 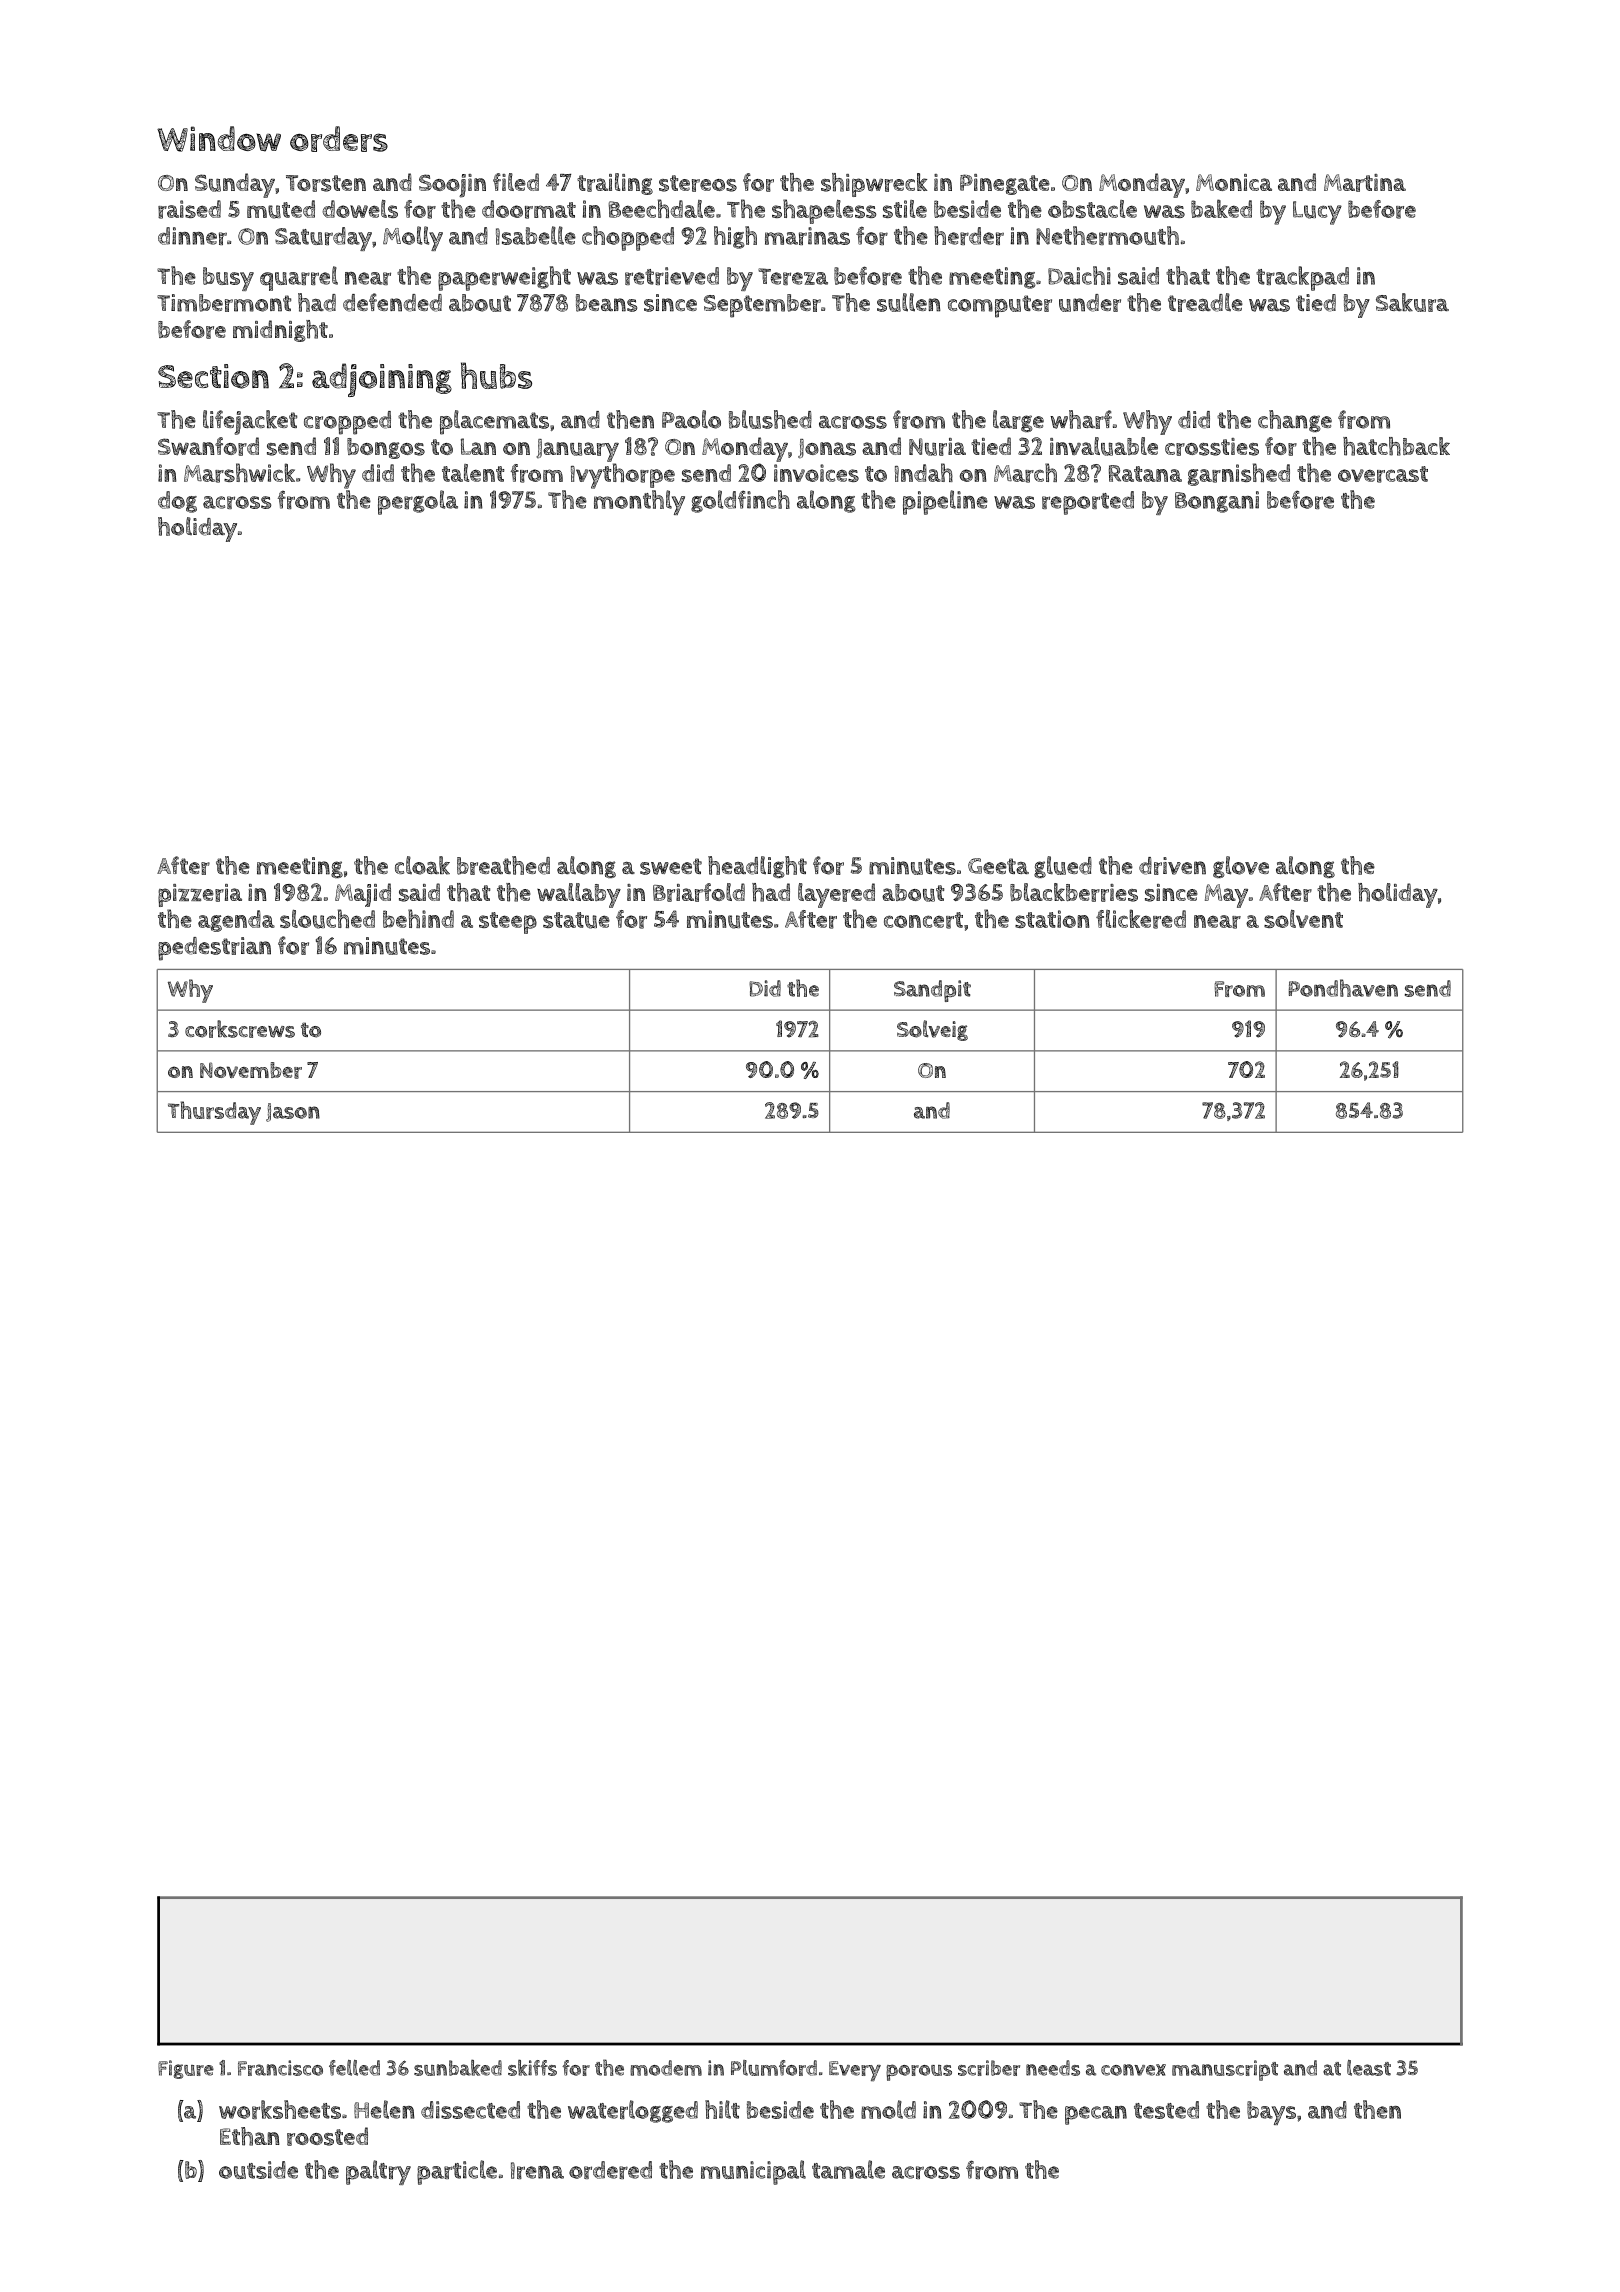 What do you see at coordinates (339, 139) in the image?
I see `orders` at bounding box center [339, 139].
